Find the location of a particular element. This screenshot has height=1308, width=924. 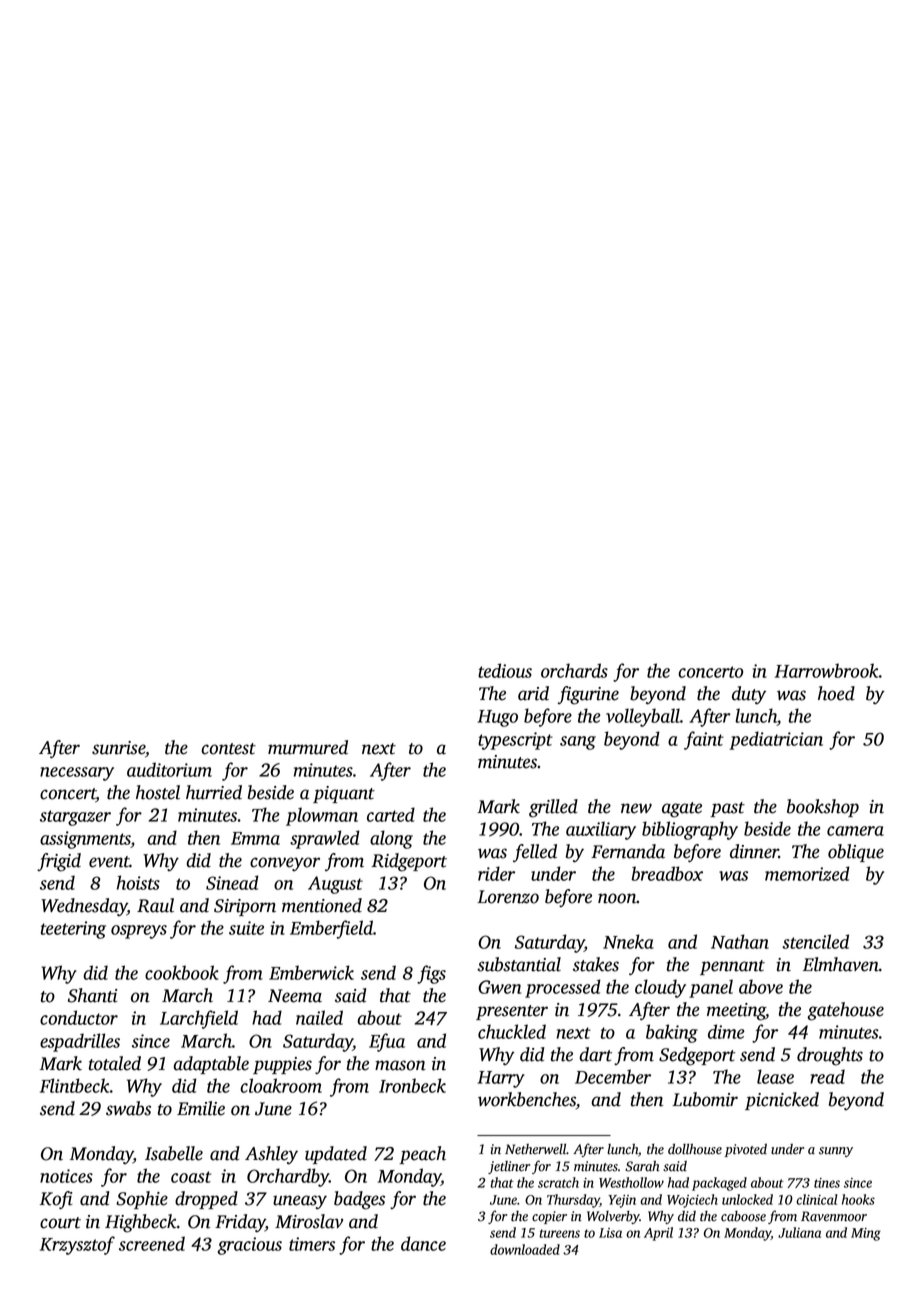

sunrise is located at coordinates (118, 748).
